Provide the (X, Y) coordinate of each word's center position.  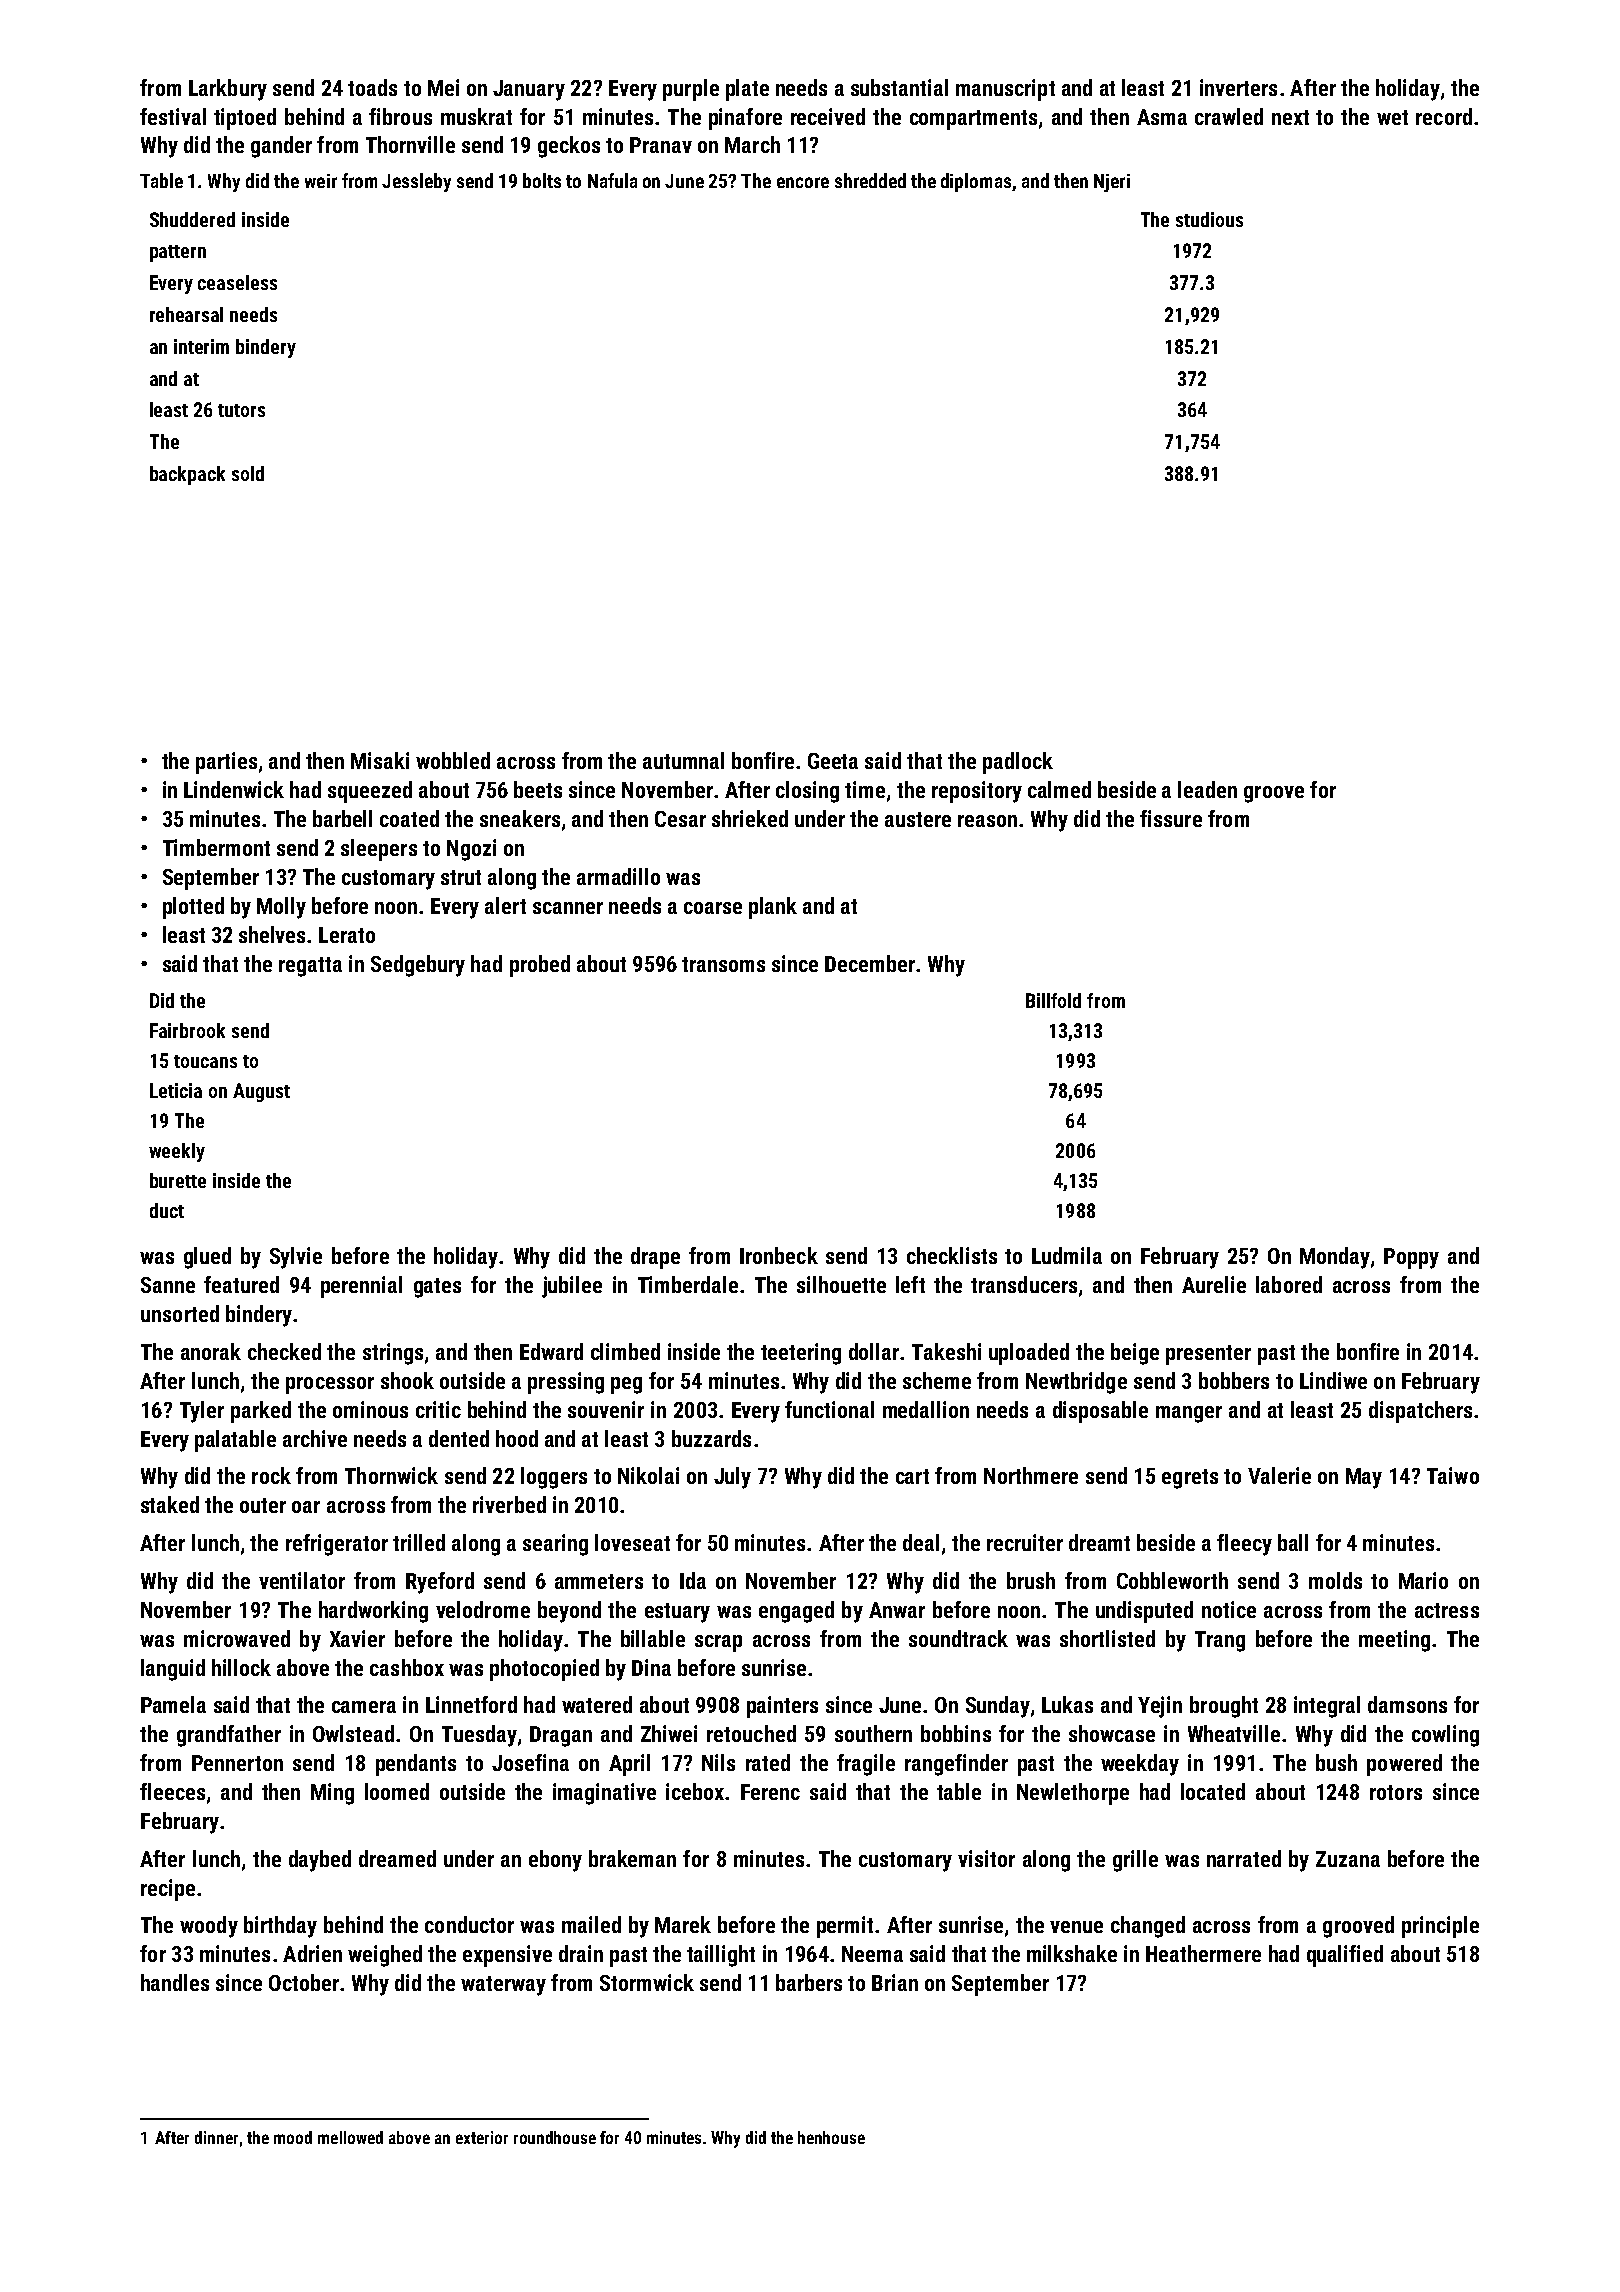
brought (1224, 1707)
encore (803, 182)
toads (372, 87)
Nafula (612, 180)
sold (248, 473)
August (261, 1092)
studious (1209, 219)
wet (1392, 117)
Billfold (1053, 1000)
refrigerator (337, 1545)
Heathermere (1203, 1953)
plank (773, 908)
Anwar (897, 1610)
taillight (721, 1956)
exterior (482, 2137)
